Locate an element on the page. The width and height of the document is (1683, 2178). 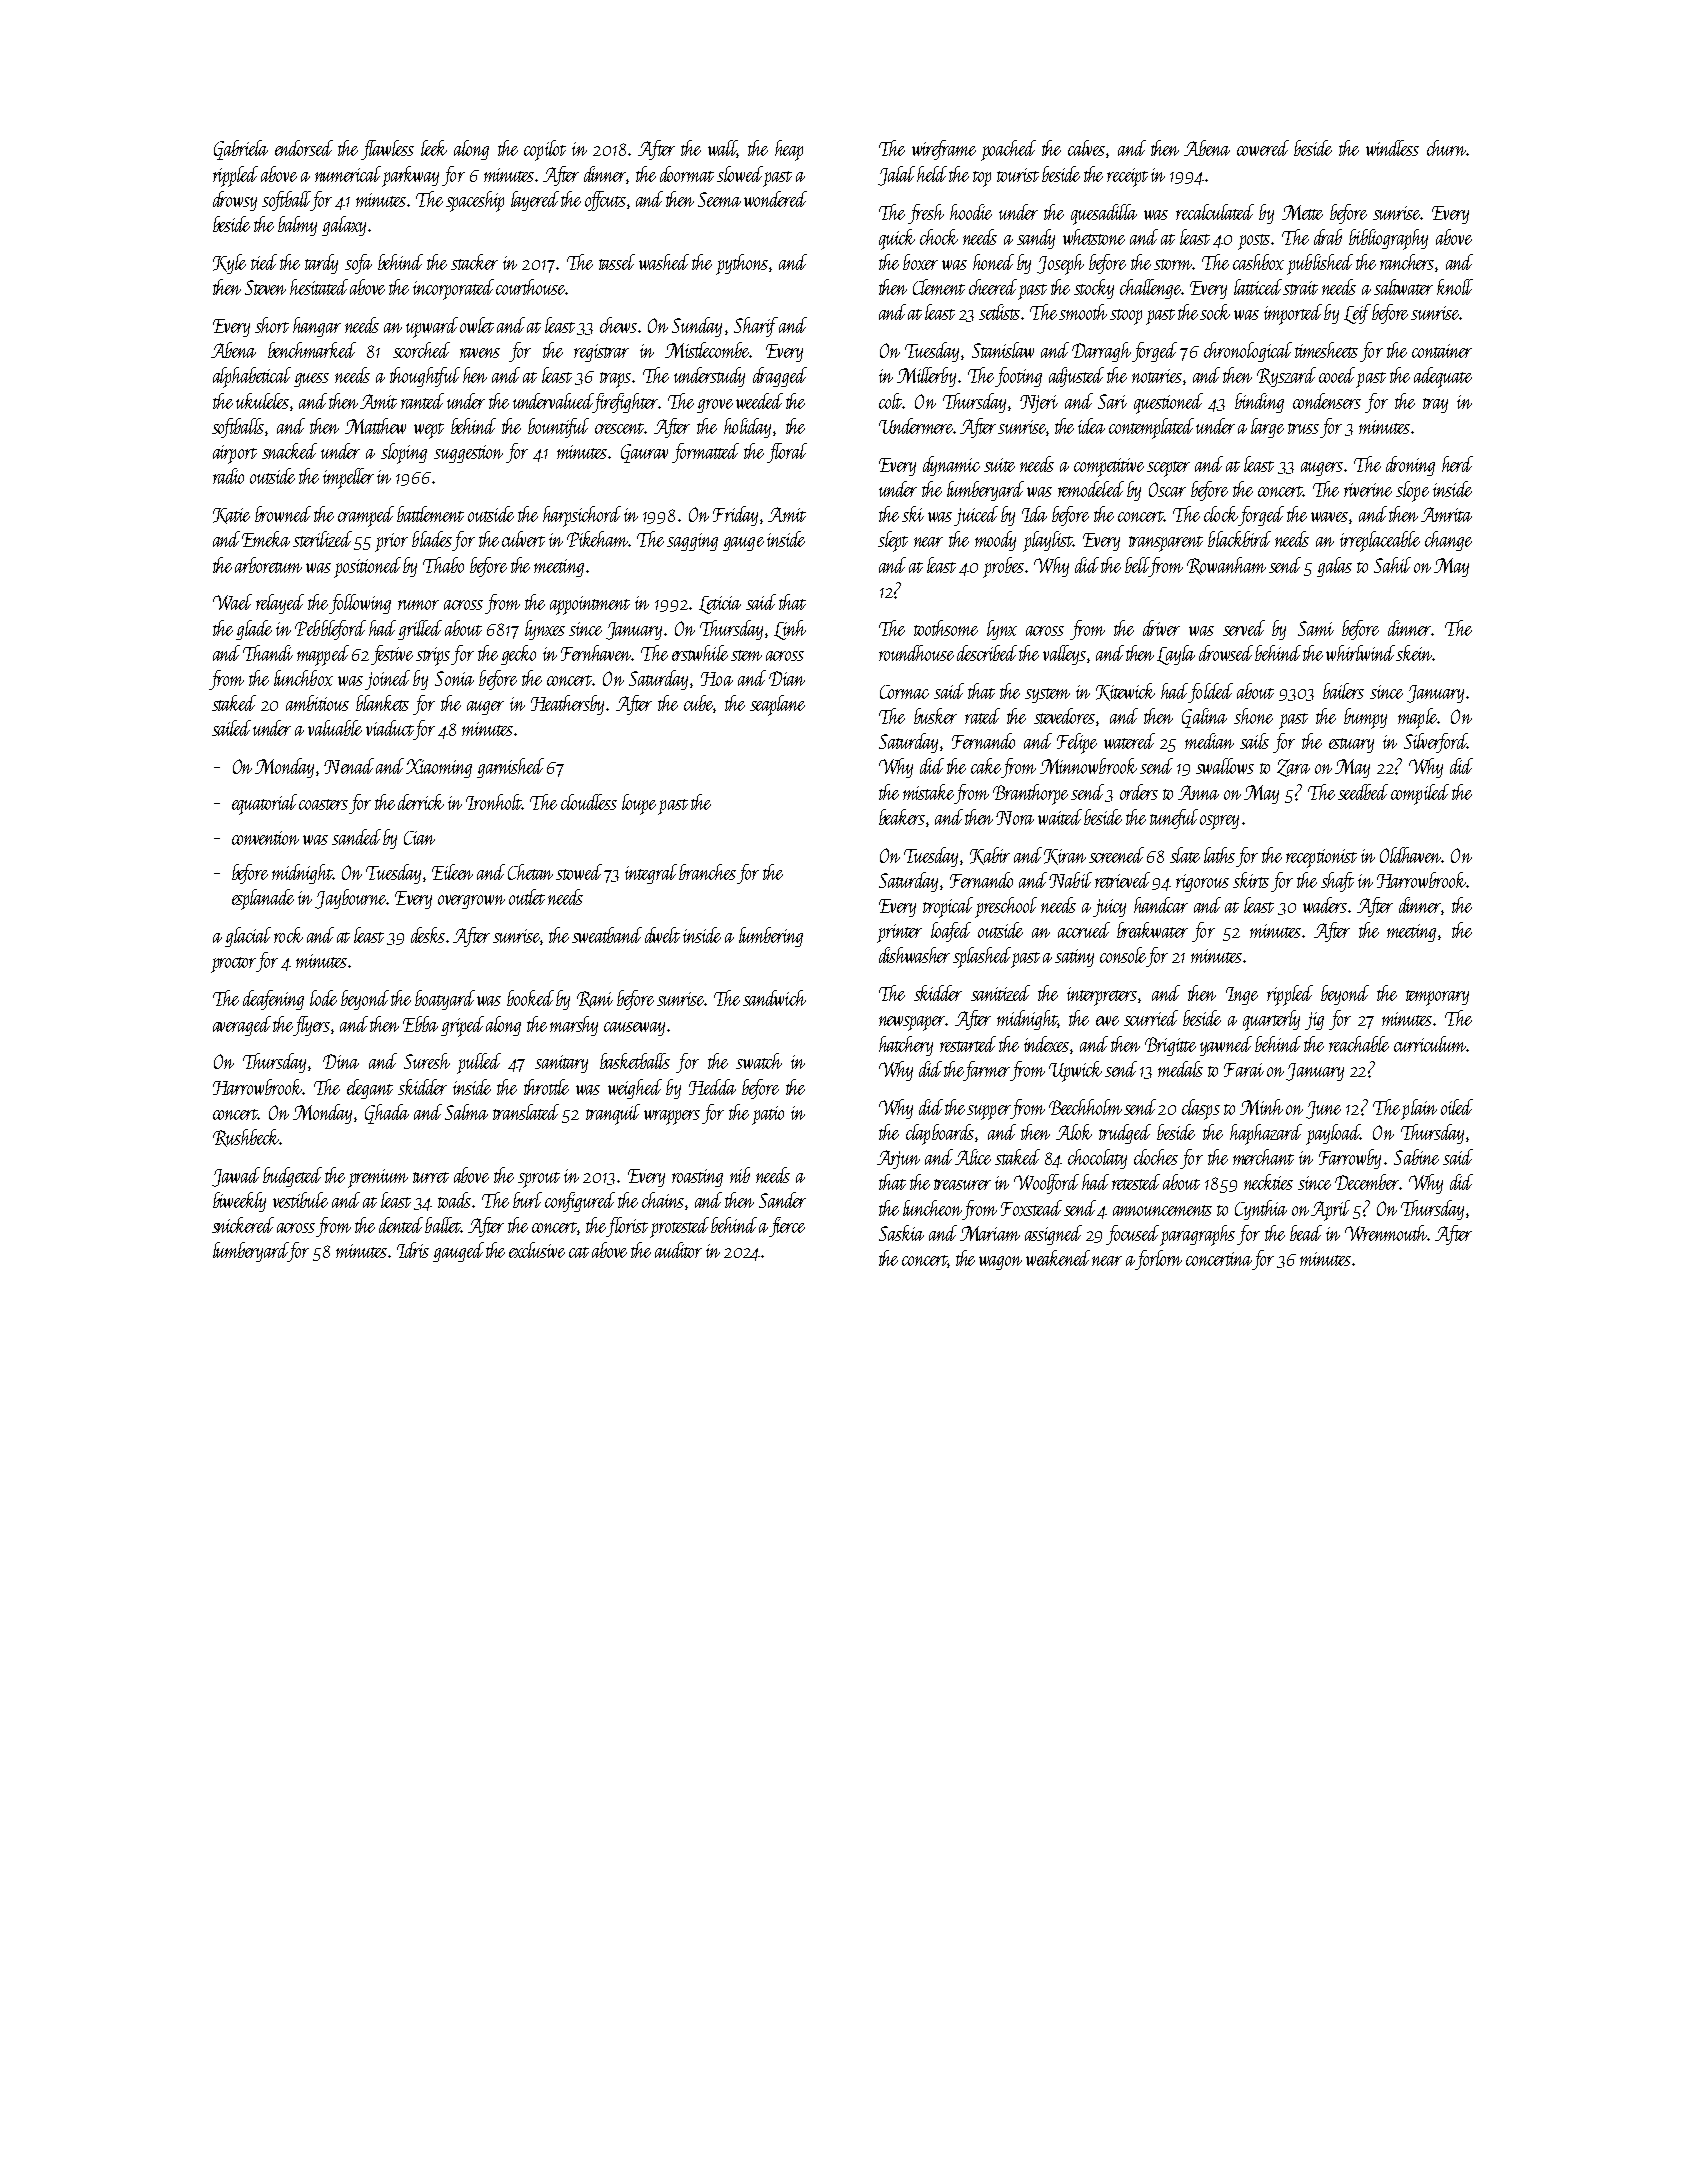
Ironholt is located at coordinates (494, 802).
